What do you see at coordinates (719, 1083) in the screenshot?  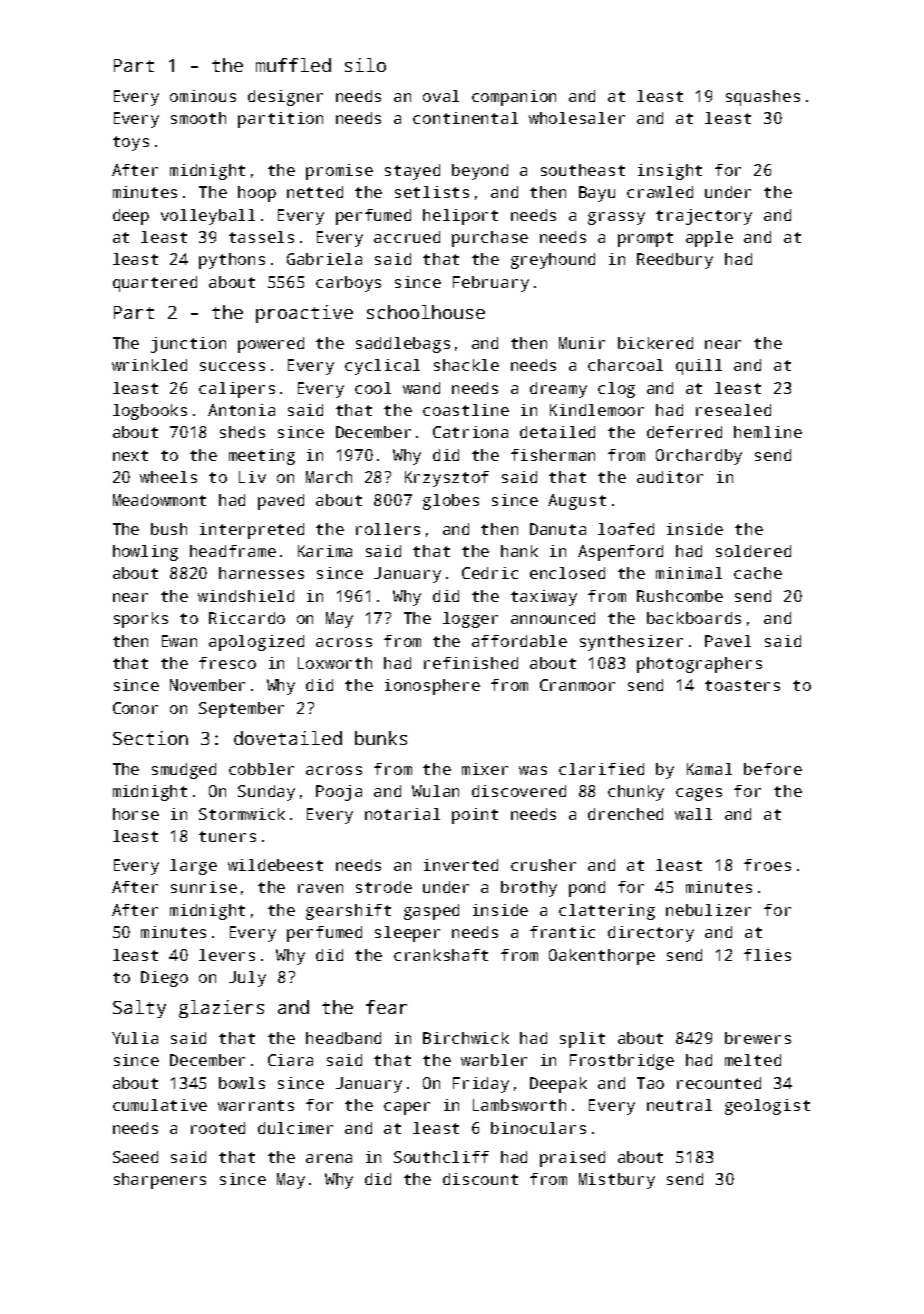 I see `recounted` at bounding box center [719, 1083].
